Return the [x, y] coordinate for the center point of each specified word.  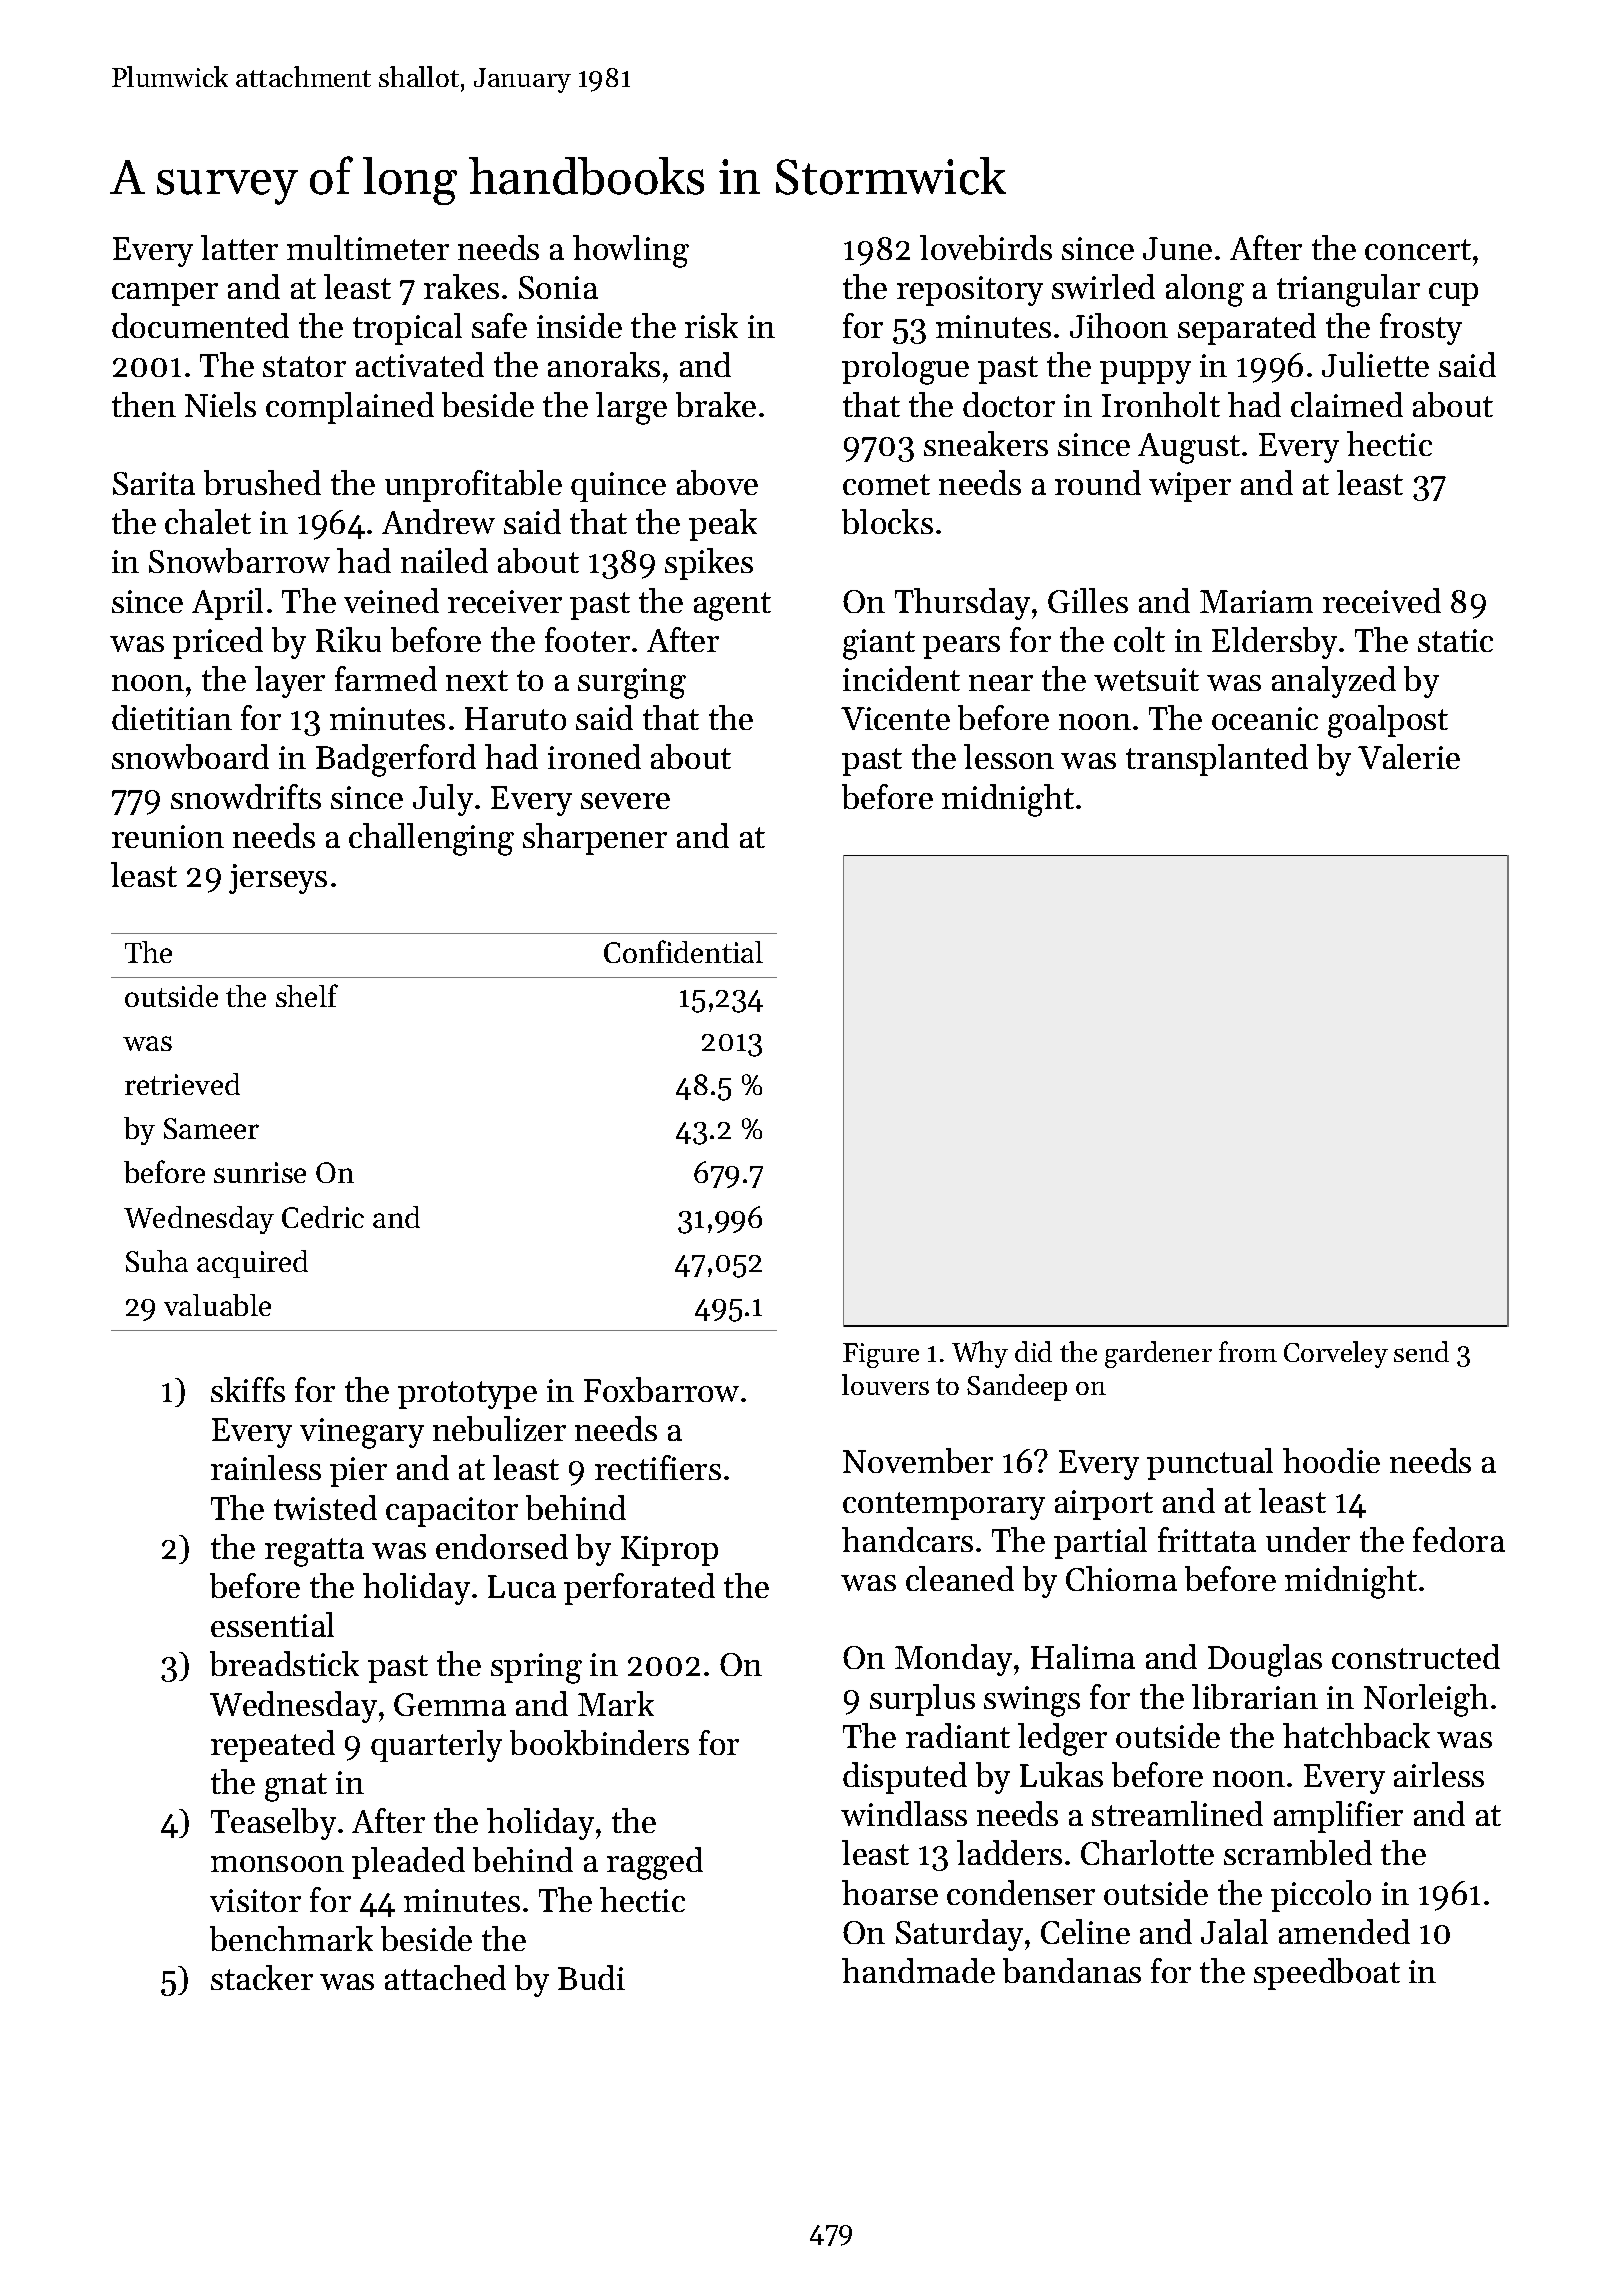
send [1421, 1351]
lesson [1009, 756]
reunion [168, 836]
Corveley [1336, 1354]
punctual [1210, 1464]
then [144, 404]
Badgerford [396, 760]
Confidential [683, 951]
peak [723, 525]
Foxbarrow [661, 1389]
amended [1344, 1931]
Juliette [1375, 364]
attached [445, 1977]
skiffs [248, 1389]
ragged [655, 1863]
